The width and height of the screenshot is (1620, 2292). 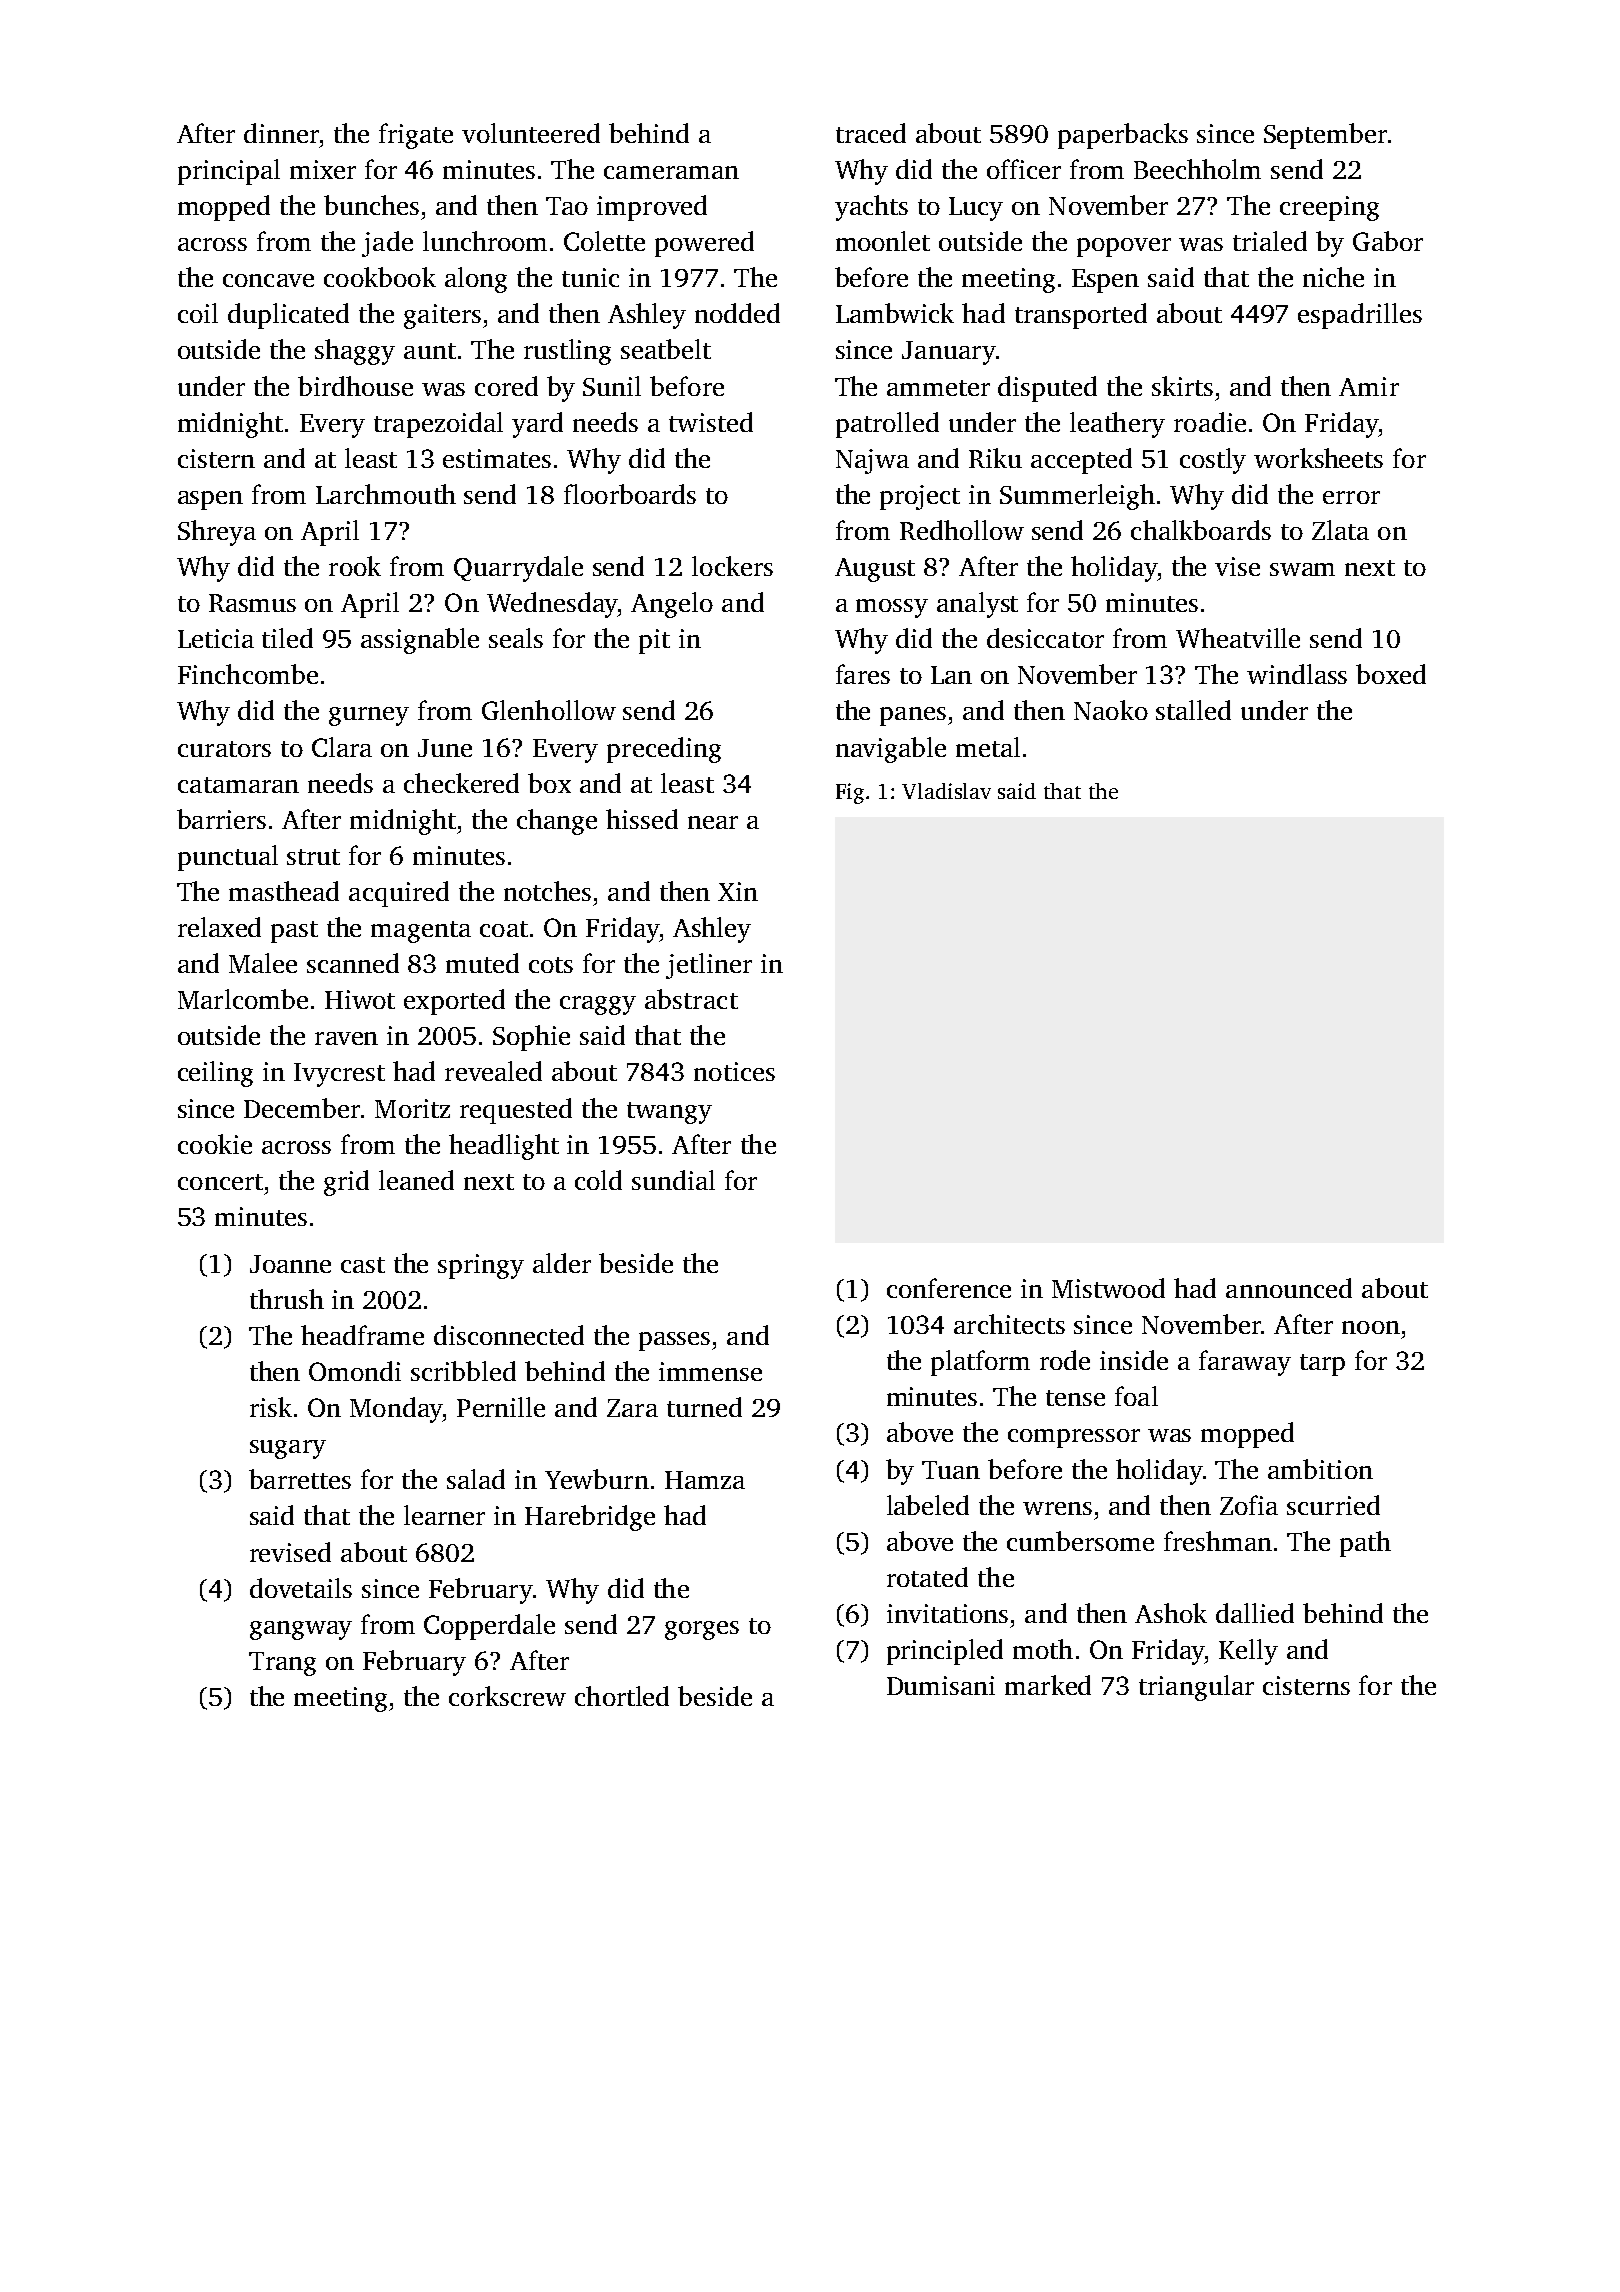 What do you see at coordinates (871, 133) in the screenshot?
I see `traced` at bounding box center [871, 133].
